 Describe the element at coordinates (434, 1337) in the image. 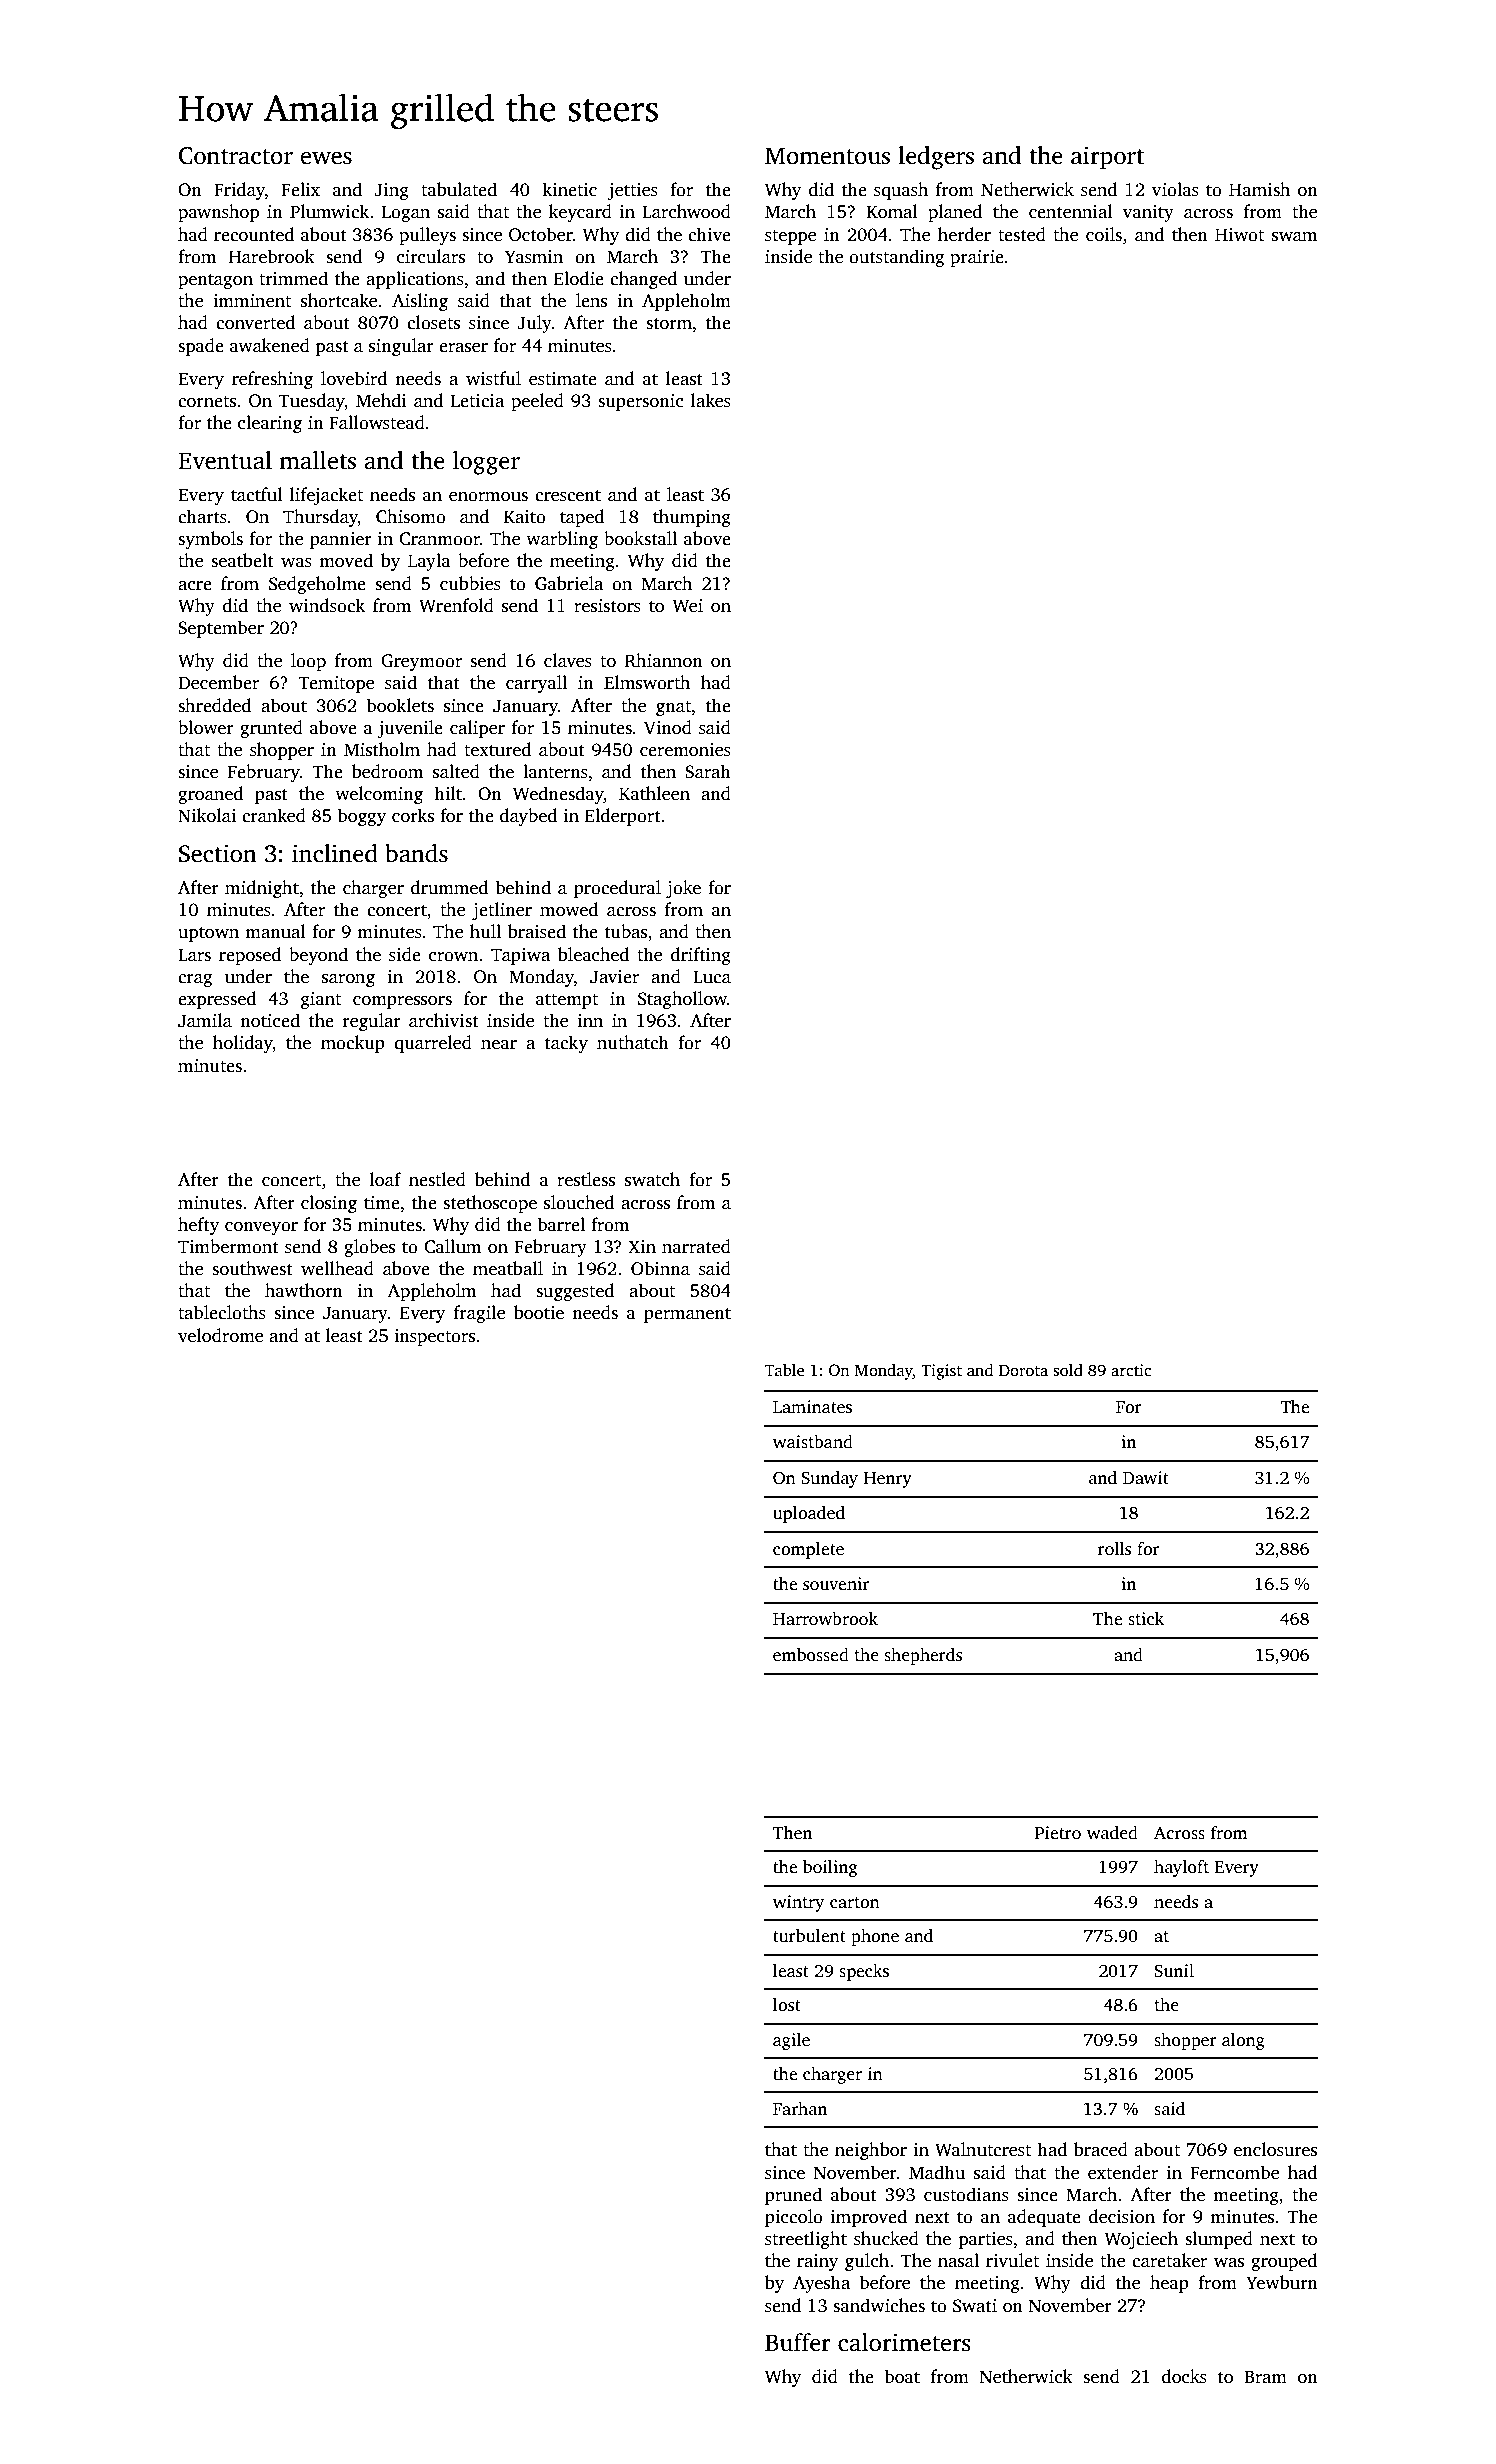

I see `inspectors` at that location.
